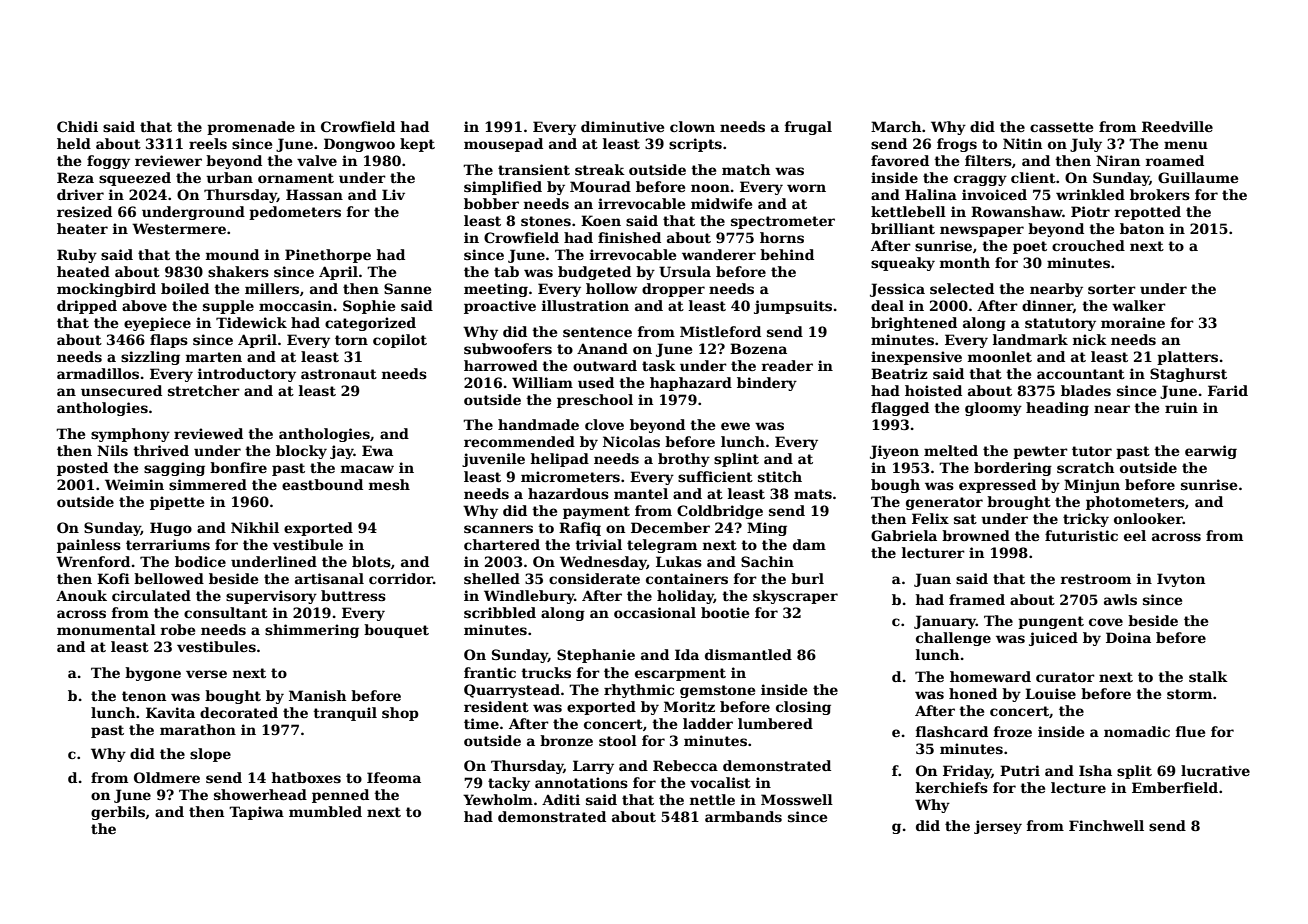  Describe the element at coordinates (1106, 825) in the page. I see `Finchwell` at that location.
